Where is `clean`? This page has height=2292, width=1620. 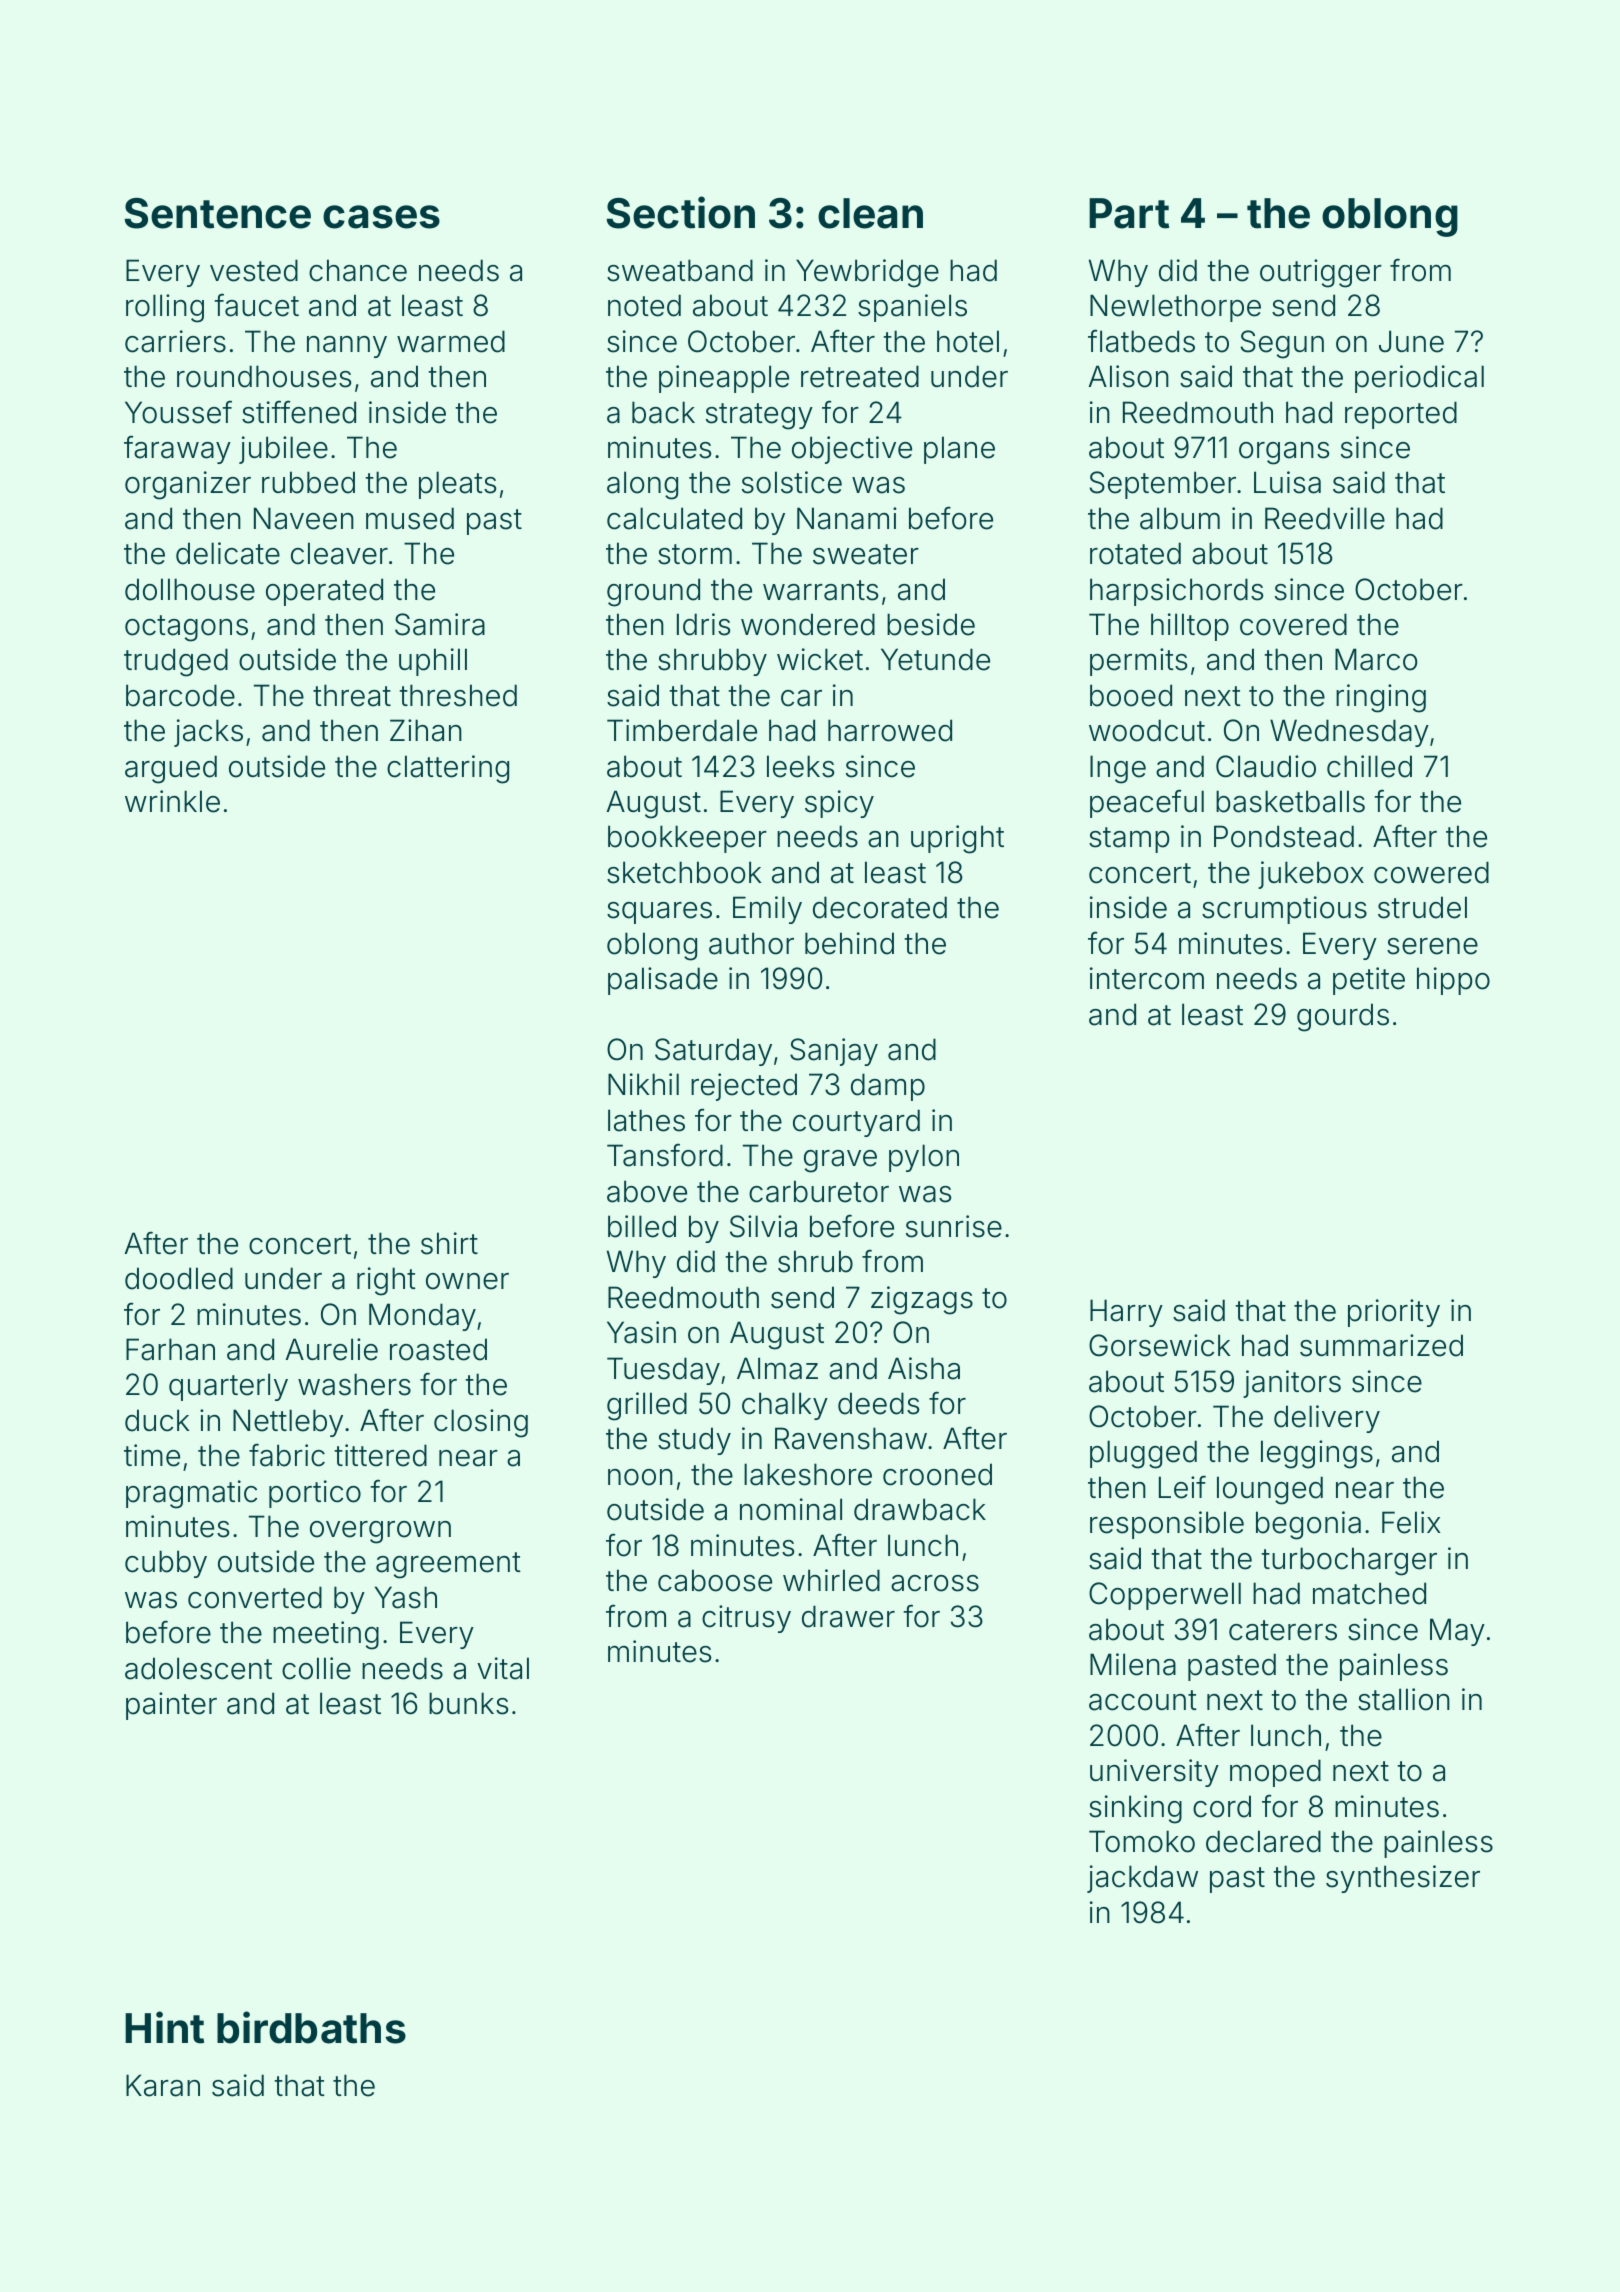
clean is located at coordinates (870, 213).
